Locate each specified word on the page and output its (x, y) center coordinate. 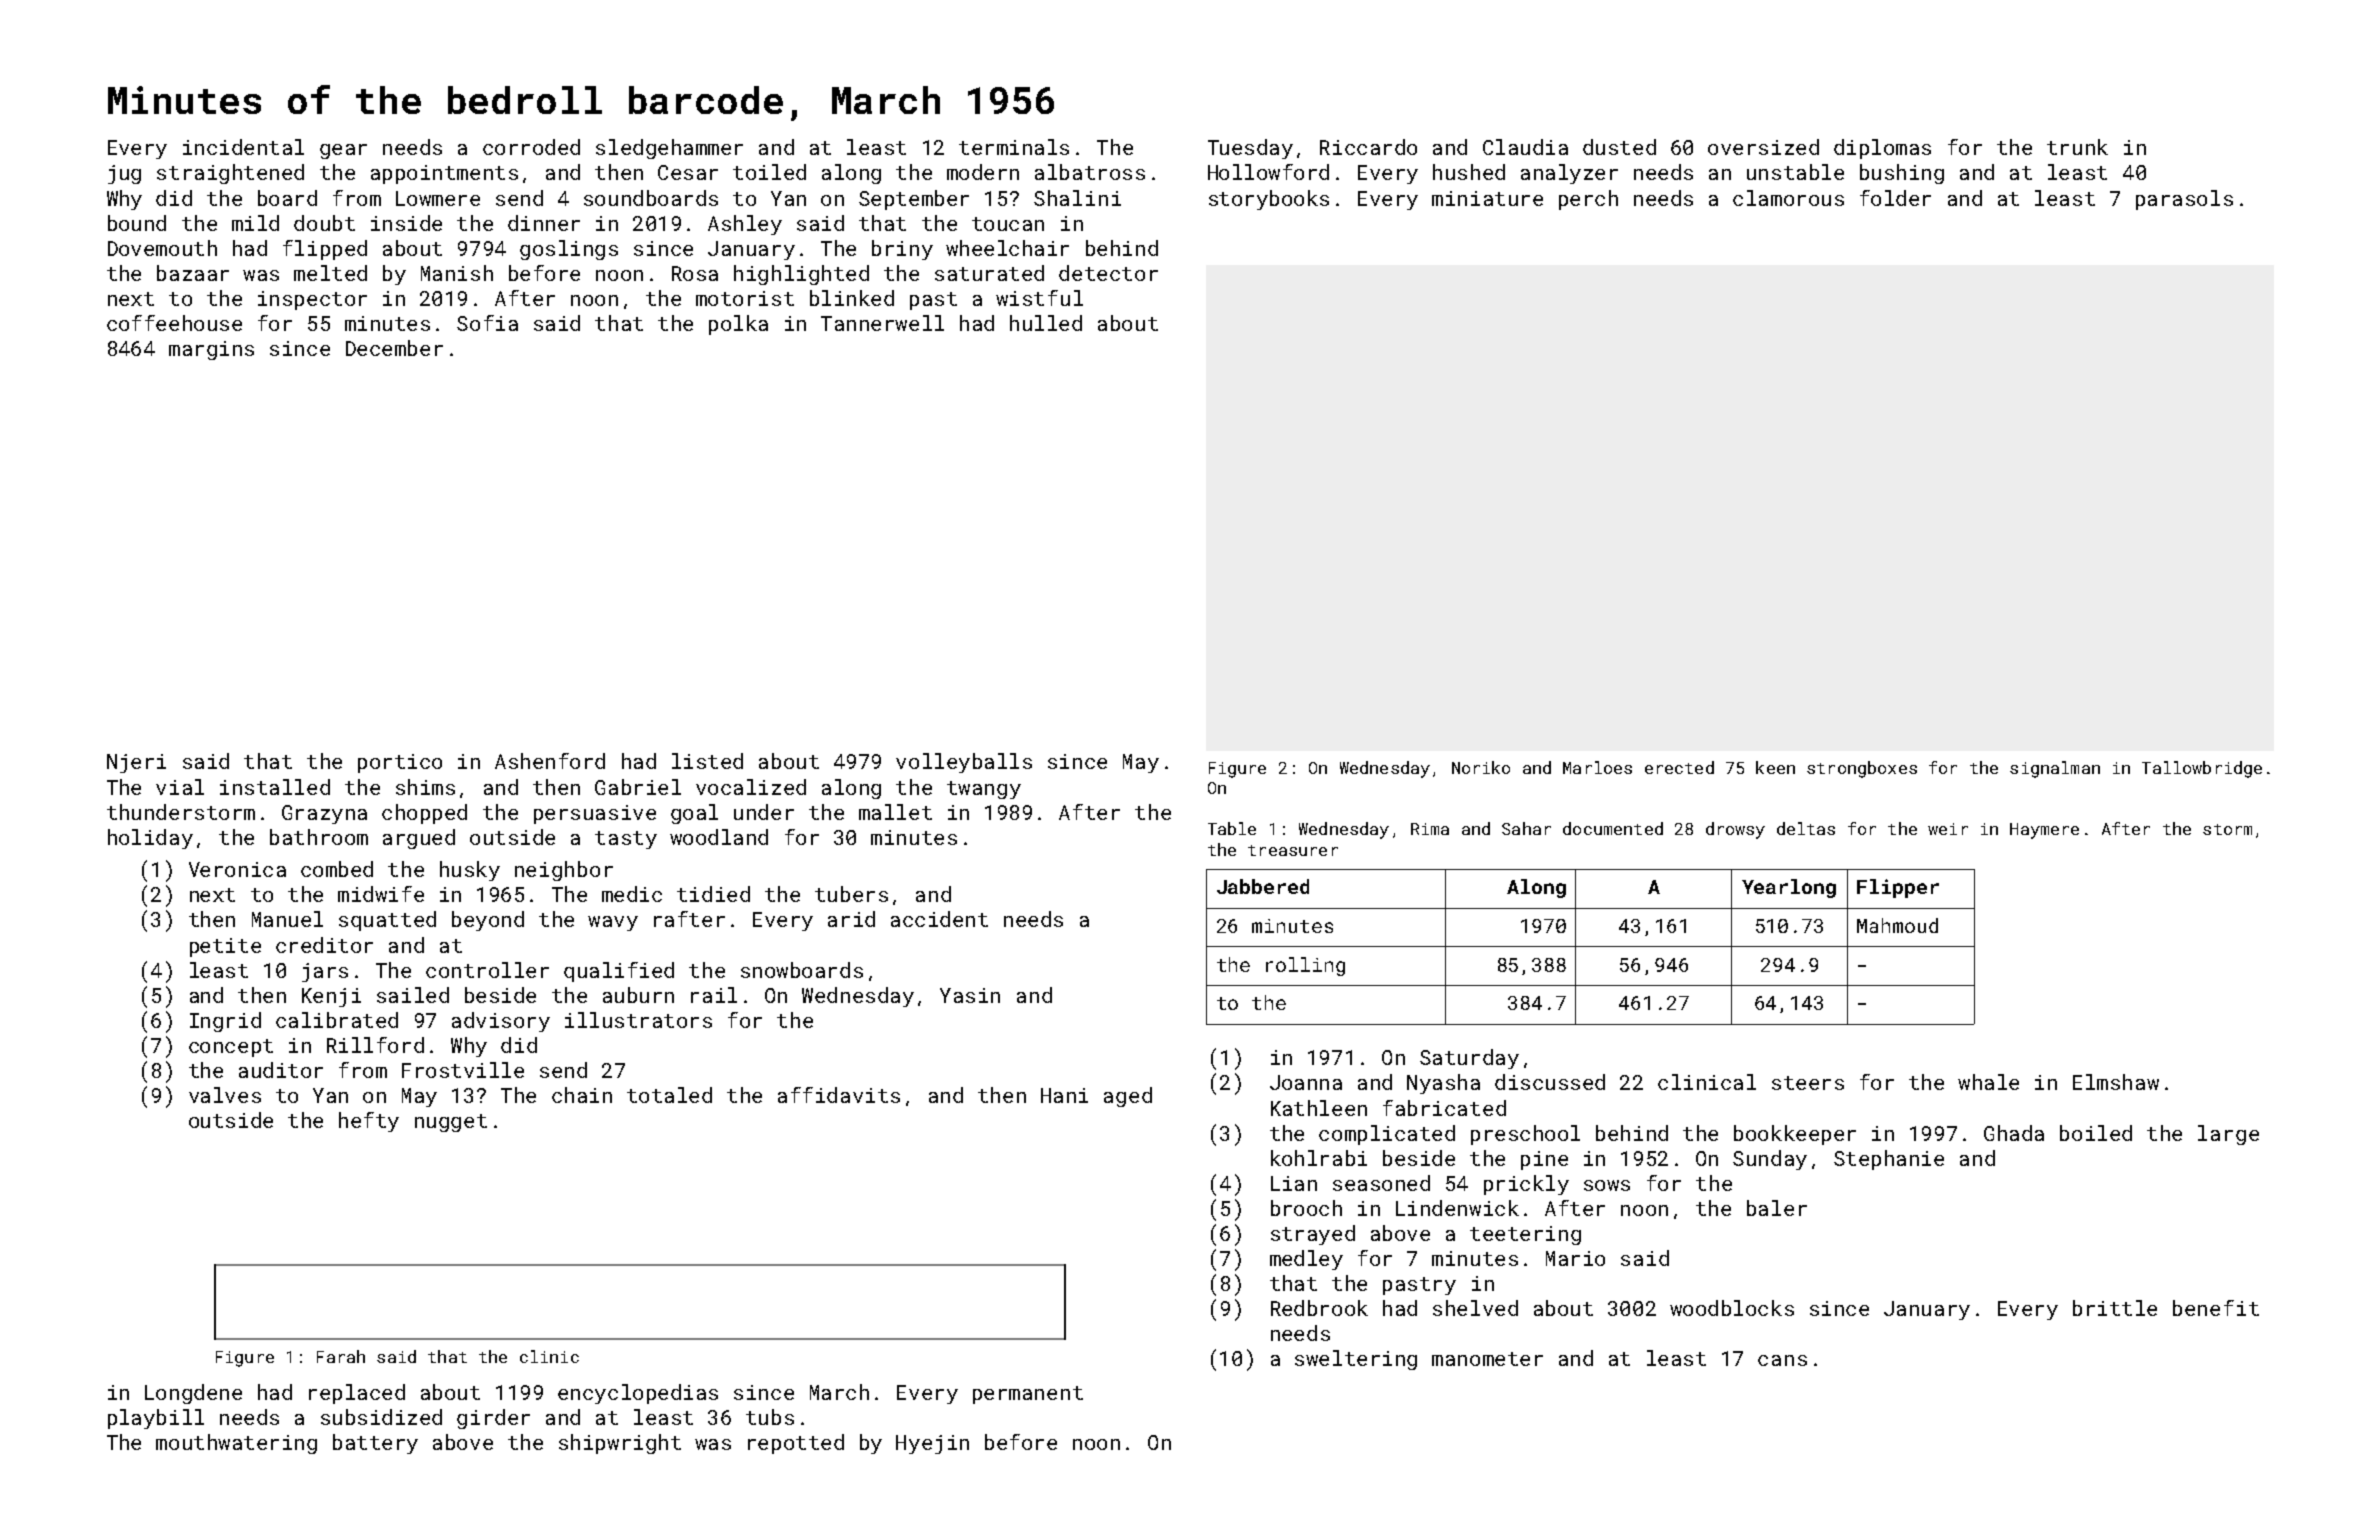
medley (1306, 1260)
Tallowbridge (2202, 769)
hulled (1046, 323)
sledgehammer (669, 149)
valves (225, 1095)
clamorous (1788, 198)
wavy (613, 923)
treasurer (1293, 850)
